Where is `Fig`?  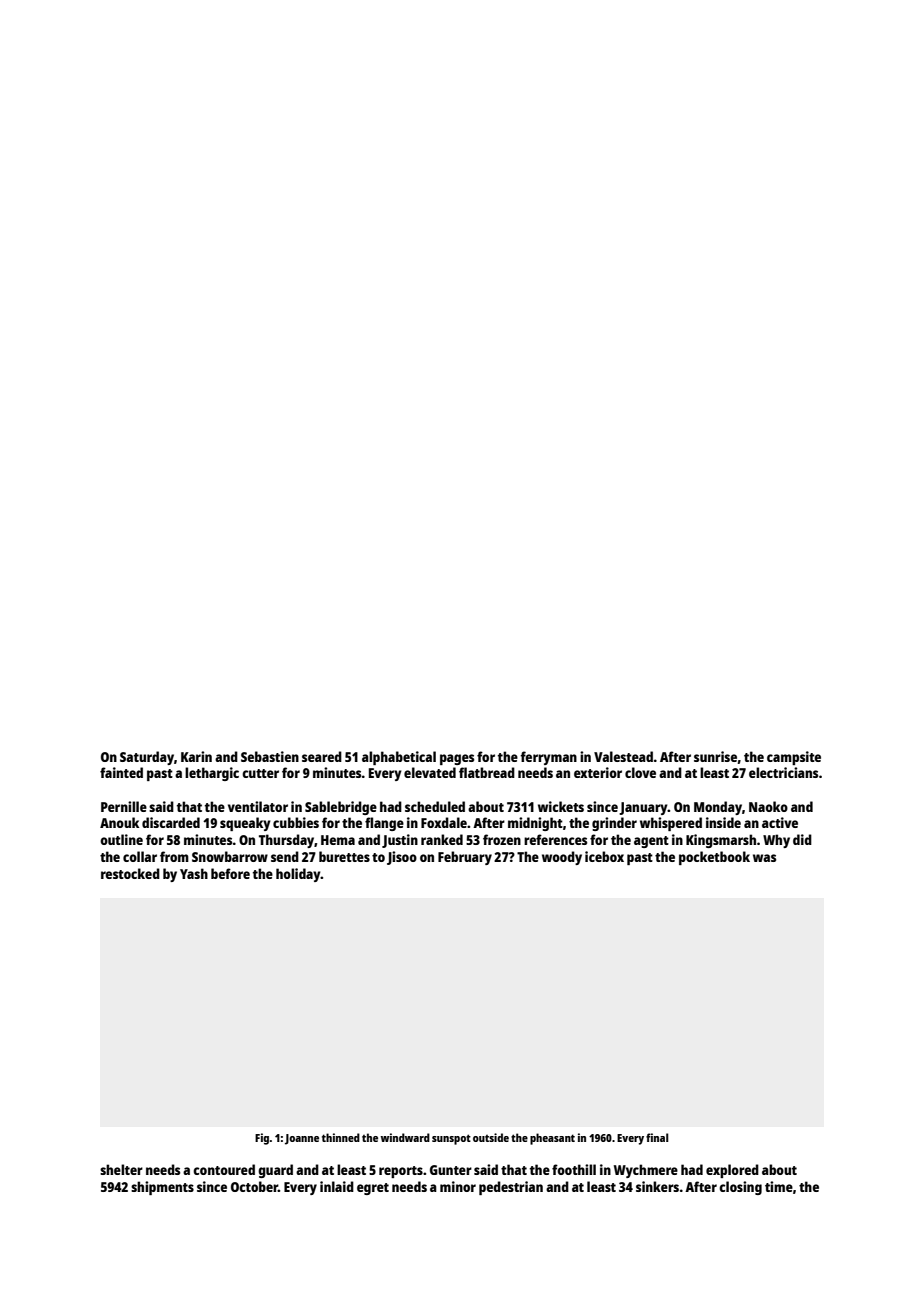
Fig is located at coordinates (262, 1139).
